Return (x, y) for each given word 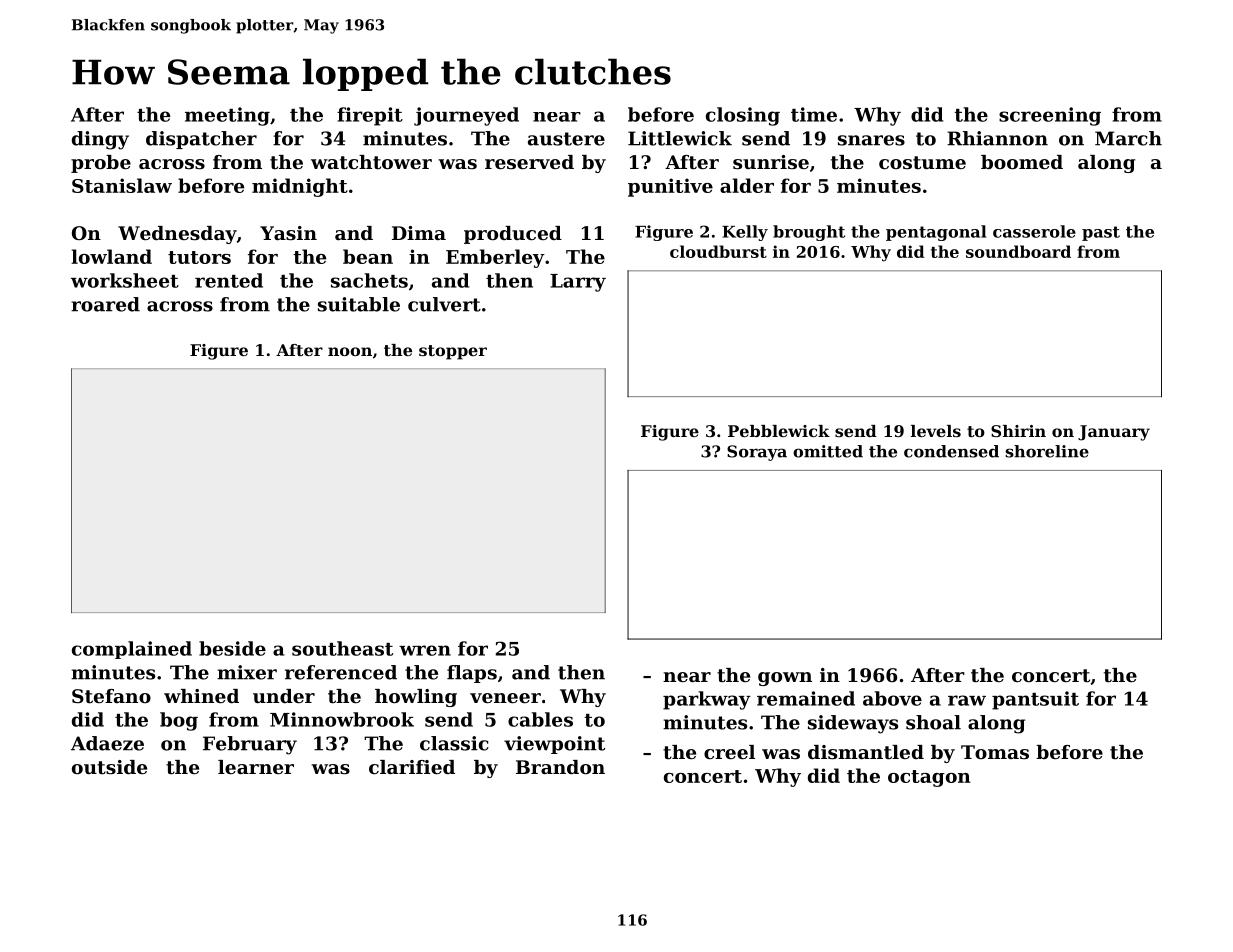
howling (416, 698)
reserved (529, 162)
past (1101, 233)
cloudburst (718, 251)
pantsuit (1035, 700)
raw (967, 700)
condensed (951, 451)
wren (425, 650)
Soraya (757, 453)
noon (350, 351)
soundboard (1018, 251)
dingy (100, 140)
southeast (342, 648)
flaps (472, 674)
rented (229, 280)
